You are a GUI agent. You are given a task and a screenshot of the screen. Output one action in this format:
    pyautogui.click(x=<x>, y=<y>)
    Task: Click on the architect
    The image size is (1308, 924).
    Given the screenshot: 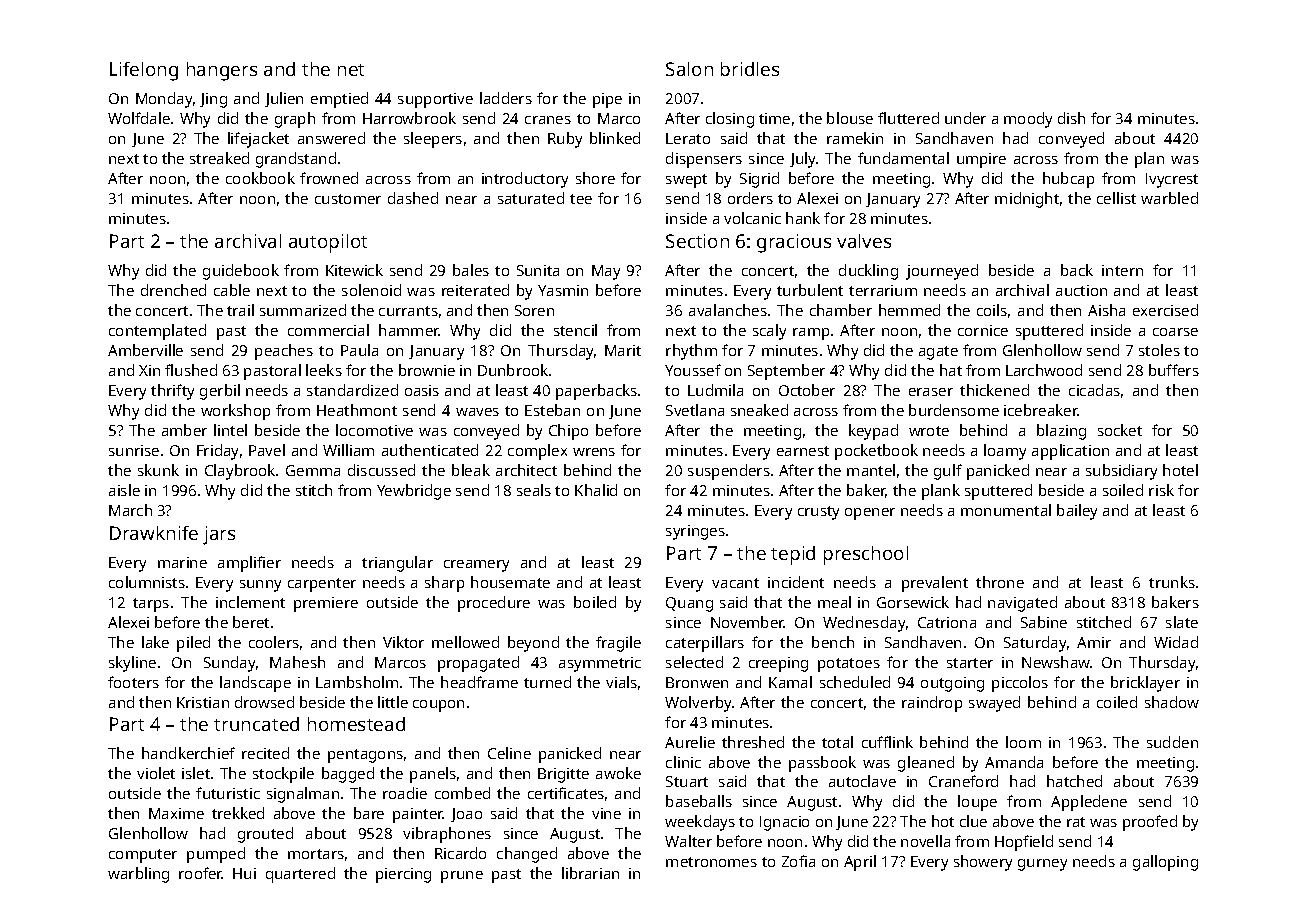 What is the action you would take?
    pyautogui.click(x=526, y=470)
